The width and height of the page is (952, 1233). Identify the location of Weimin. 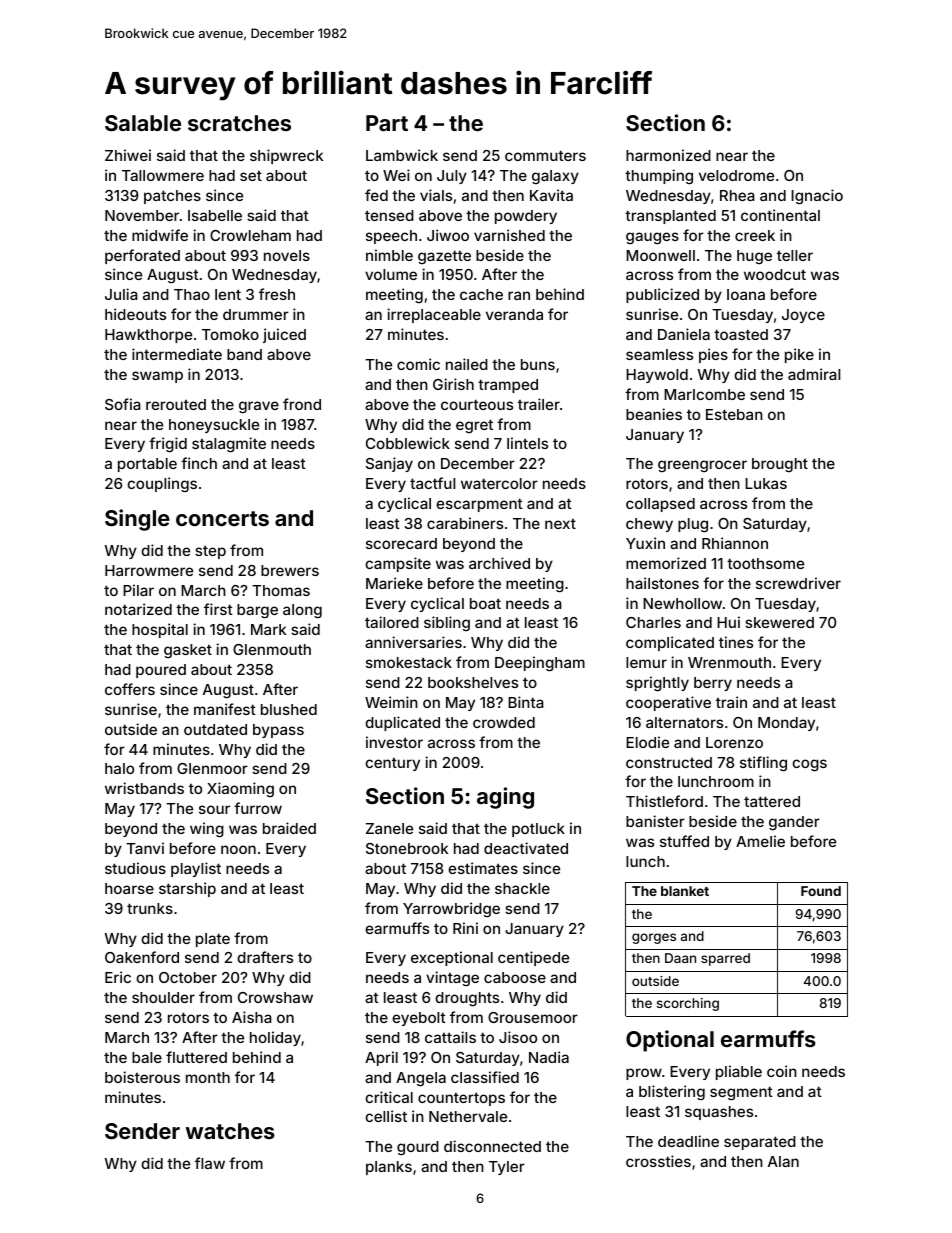
(391, 702).
